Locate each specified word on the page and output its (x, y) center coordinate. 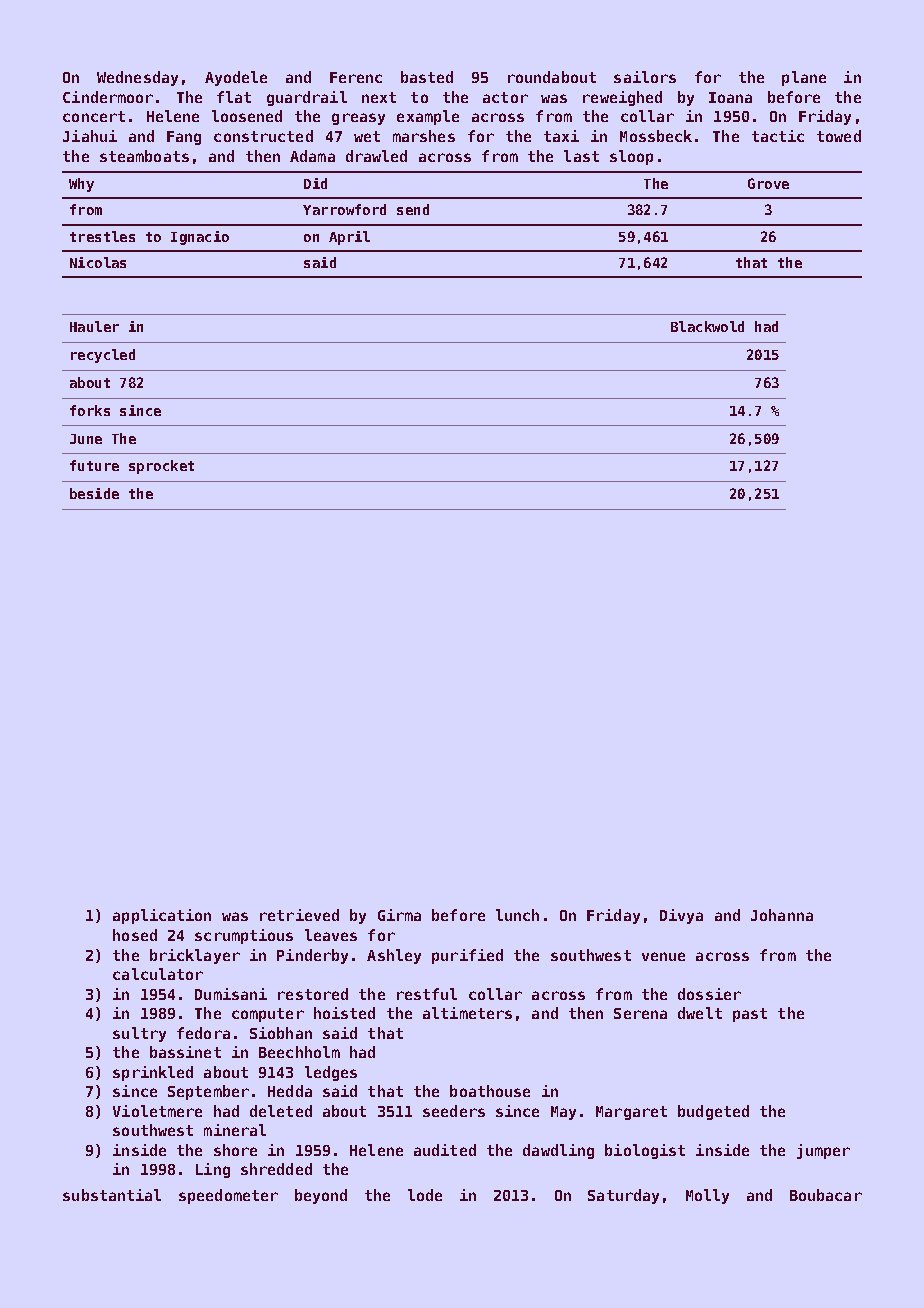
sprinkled (153, 1073)
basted (427, 77)
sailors (645, 77)
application (162, 916)
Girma (399, 915)
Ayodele (236, 78)
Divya (681, 916)
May (563, 1113)
